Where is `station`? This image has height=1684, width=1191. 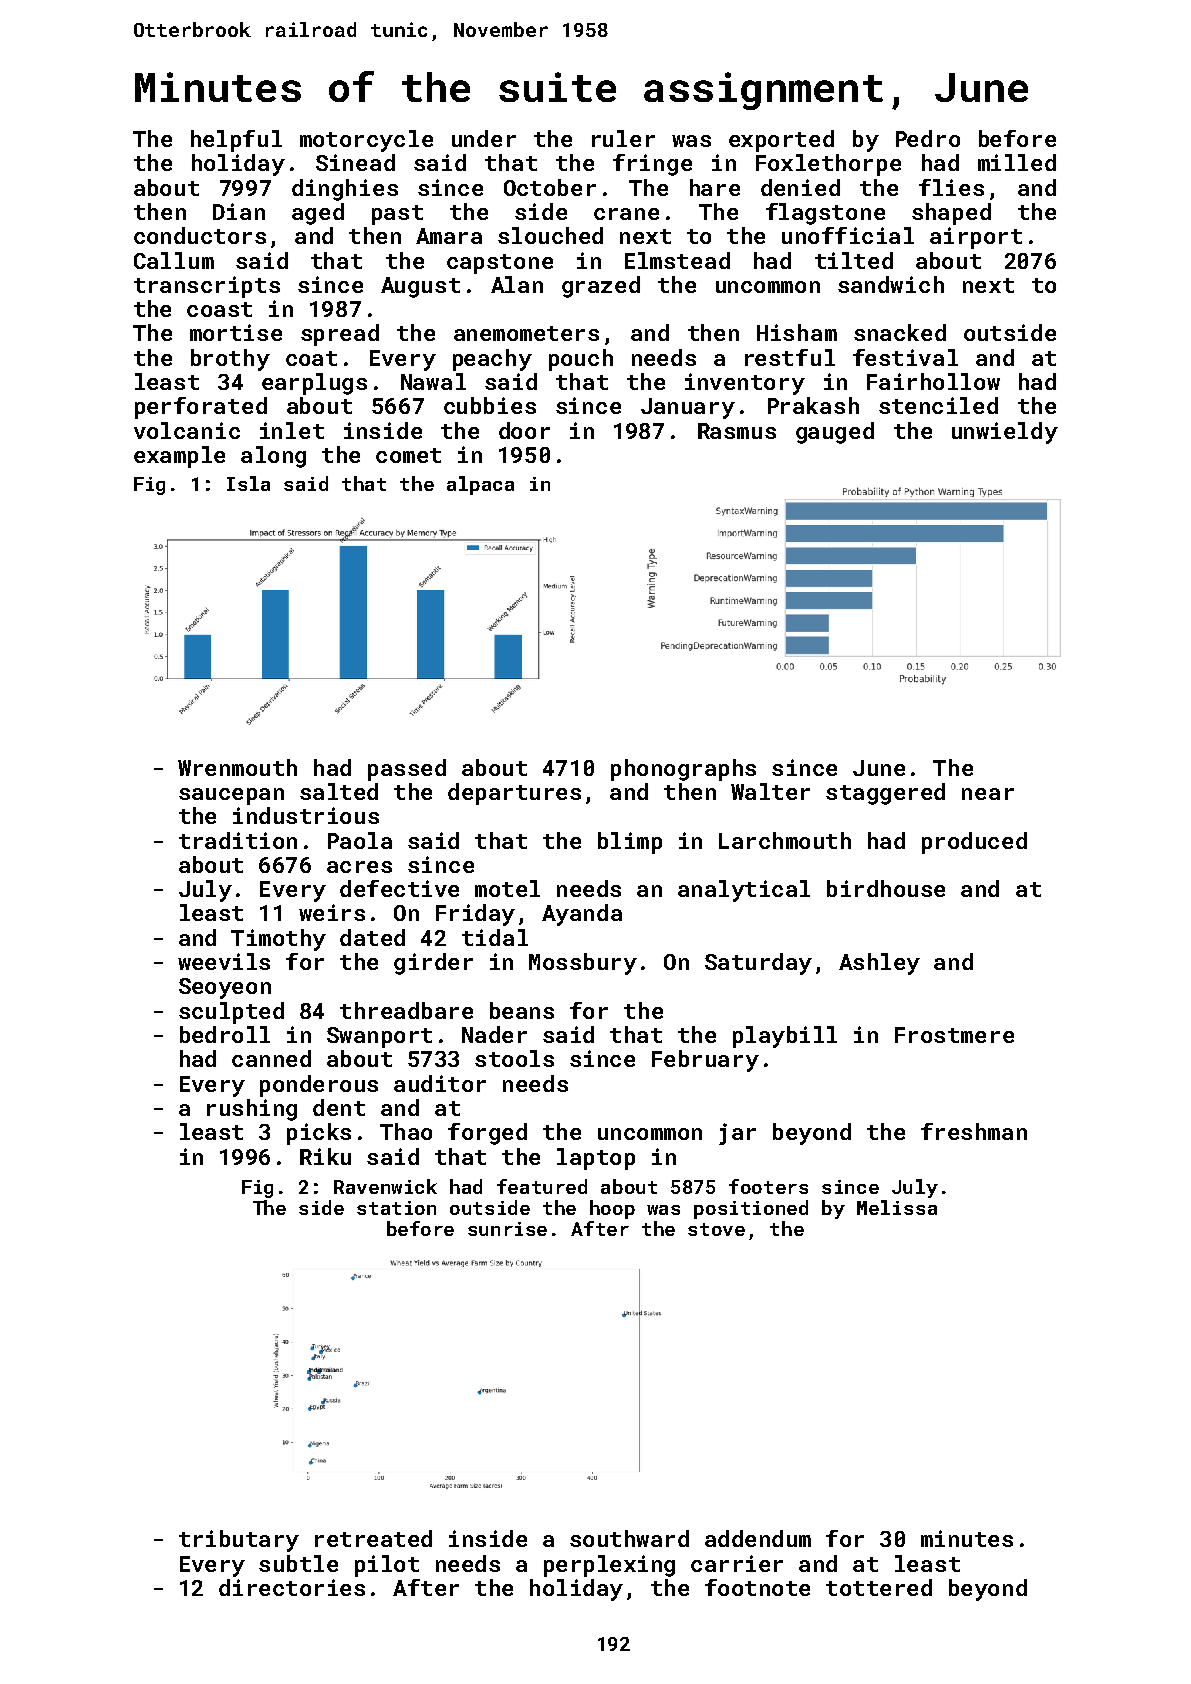 station is located at coordinates (396, 1208).
